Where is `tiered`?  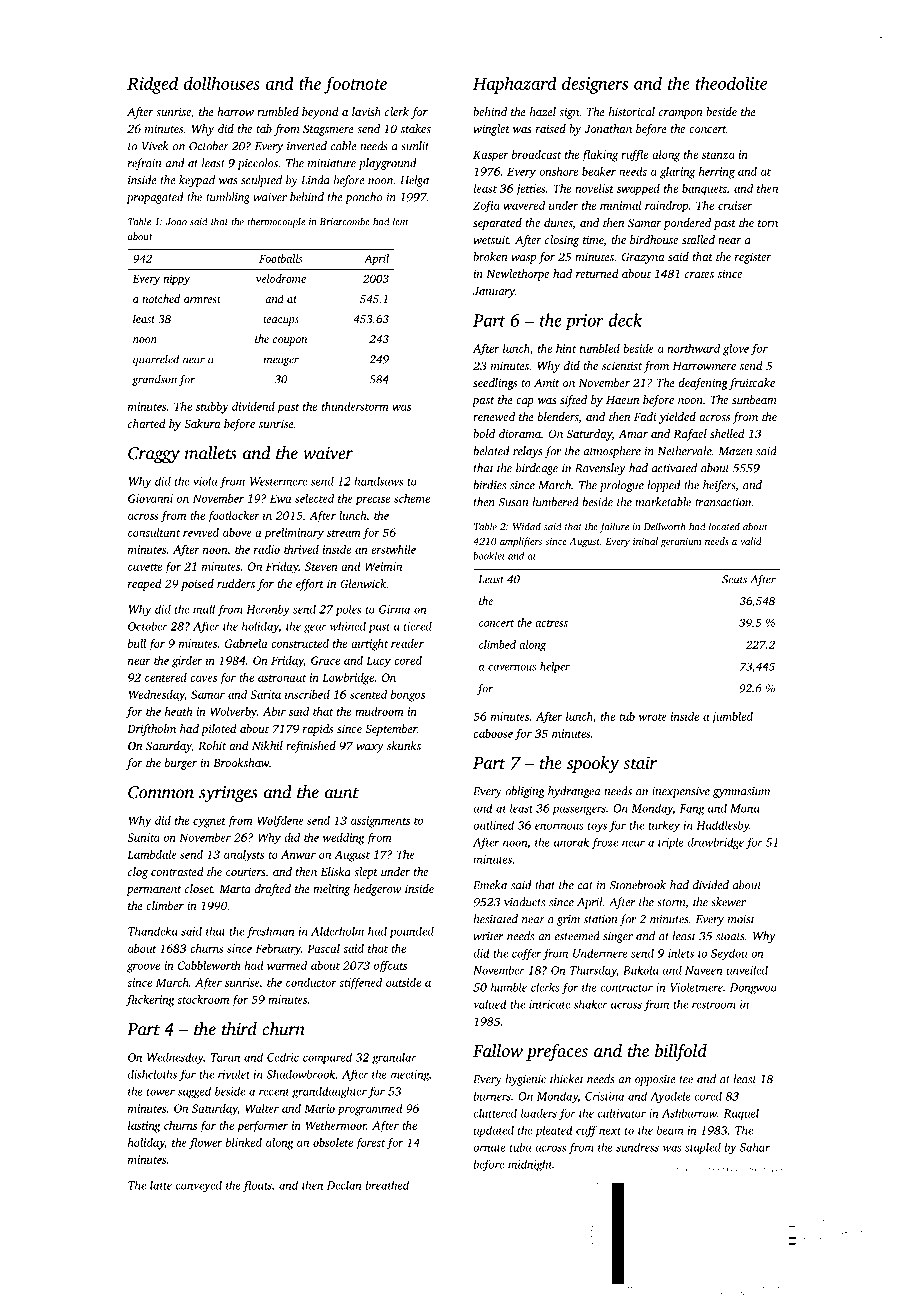
tiered is located at coordinates (418, 626).
